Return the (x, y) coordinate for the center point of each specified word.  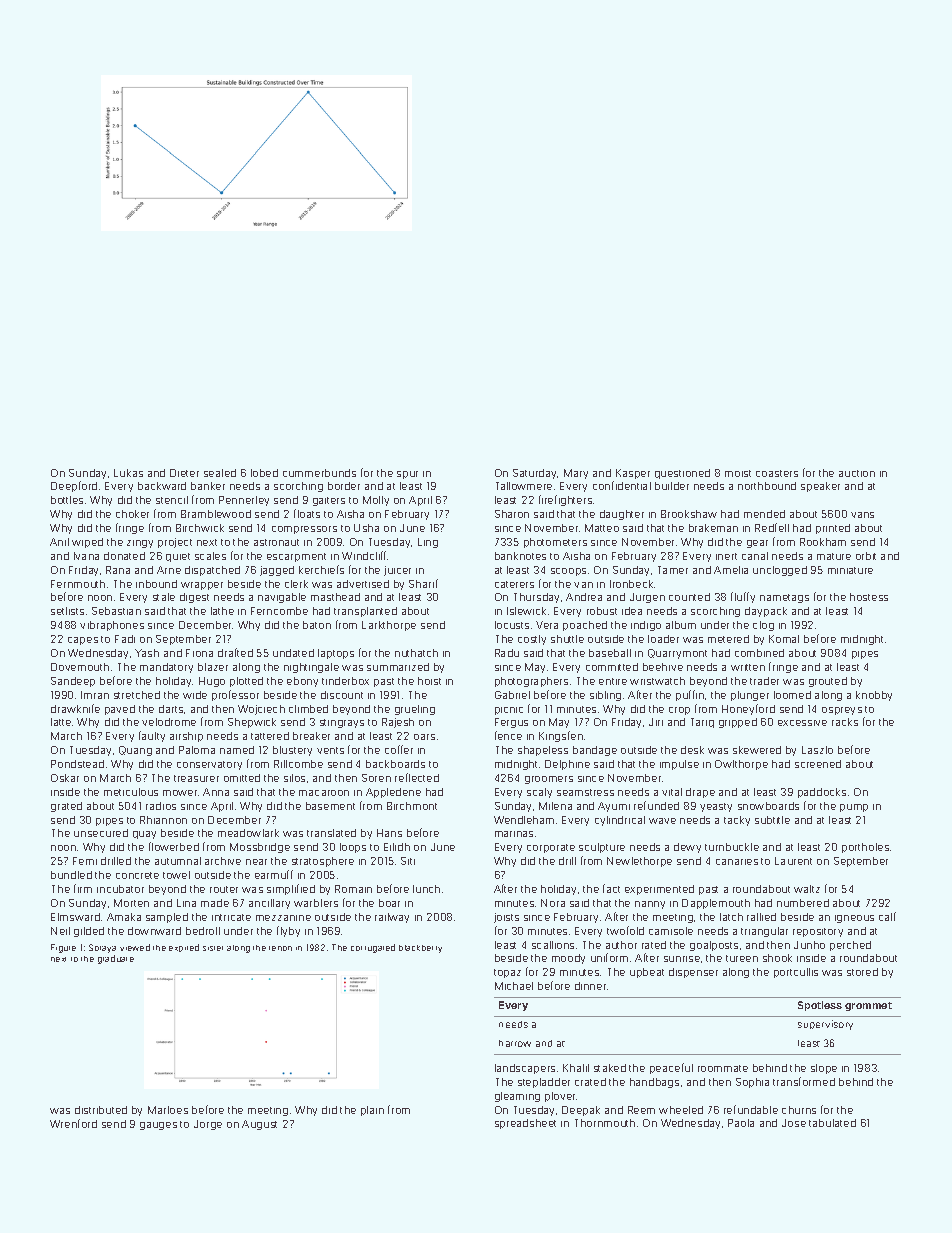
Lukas (128, 473)
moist (738, 473)
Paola (741, 1123)
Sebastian (116, 611)
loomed (792, 695)
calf (887, 916)
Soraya (102, 948)
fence (508, 735)
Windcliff (365, 555)
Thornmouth (605, 1123)
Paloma (197, 750)
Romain (353, 889)
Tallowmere (524, 486)
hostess (869, 597)
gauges (158, 1126)
